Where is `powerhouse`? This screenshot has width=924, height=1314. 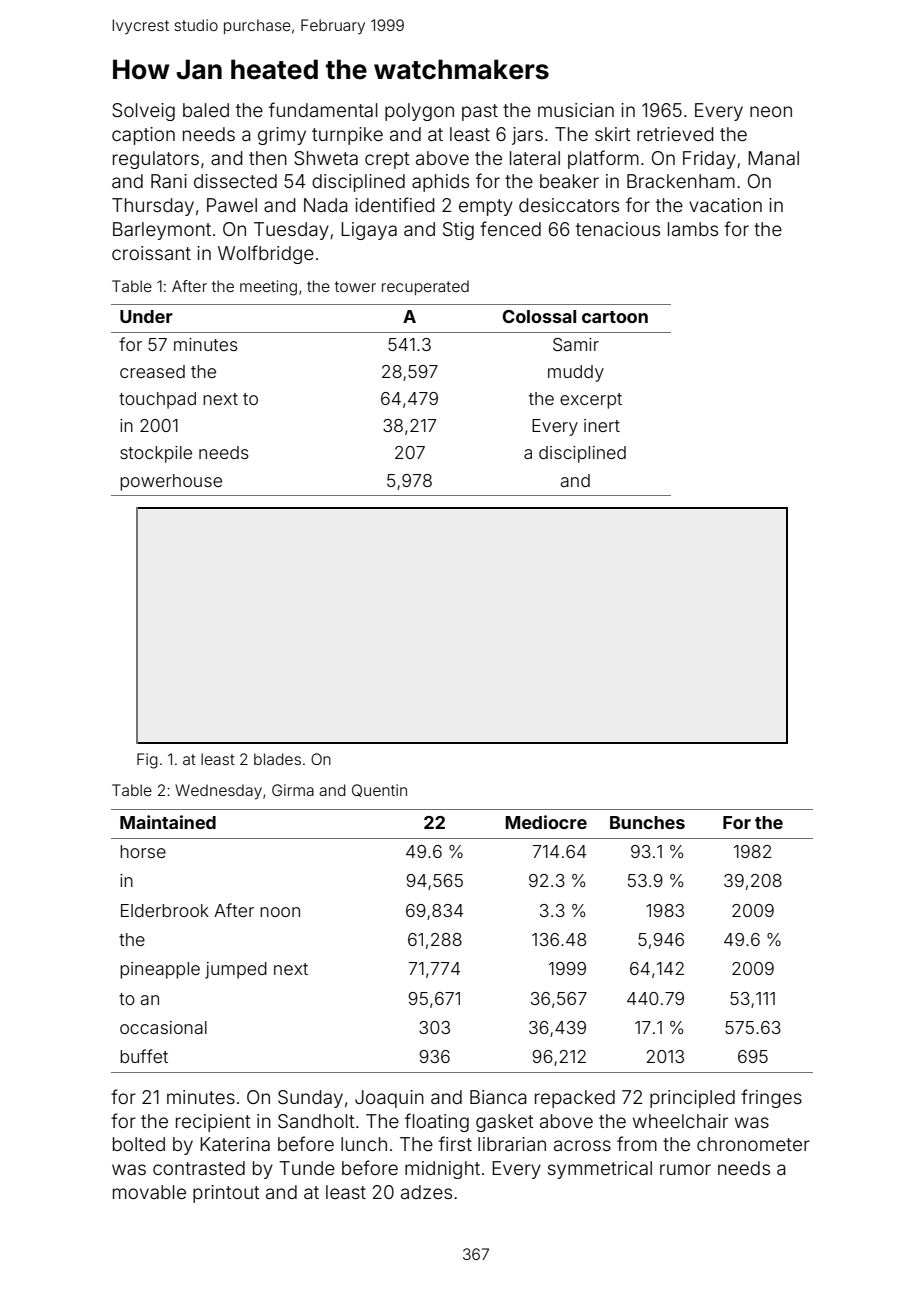 powerhouse is located at coordinates (171, 482).
